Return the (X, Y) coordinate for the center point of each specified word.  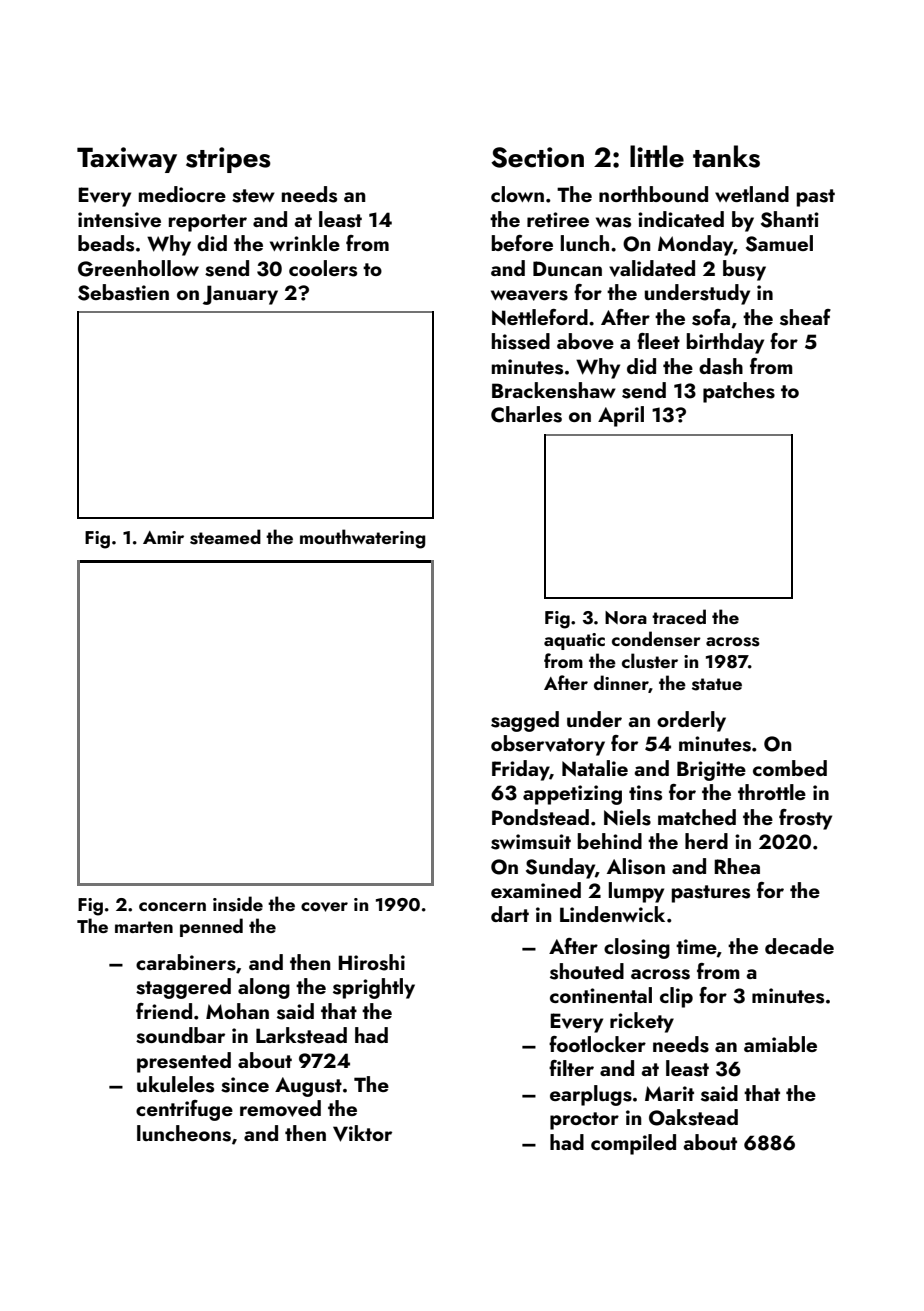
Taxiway (127, 160)
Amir (163, 537)
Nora (626, 617)
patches (739, 392)
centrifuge (184, 1110)
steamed (225, 537)
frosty (805, 819)
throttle (772, 792)
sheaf (805, 317)
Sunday (560, 868)
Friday (520, 770)
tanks (726, 156)
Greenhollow (138, 268)
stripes (228, 160)
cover (324, 907)
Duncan (567, 268)
